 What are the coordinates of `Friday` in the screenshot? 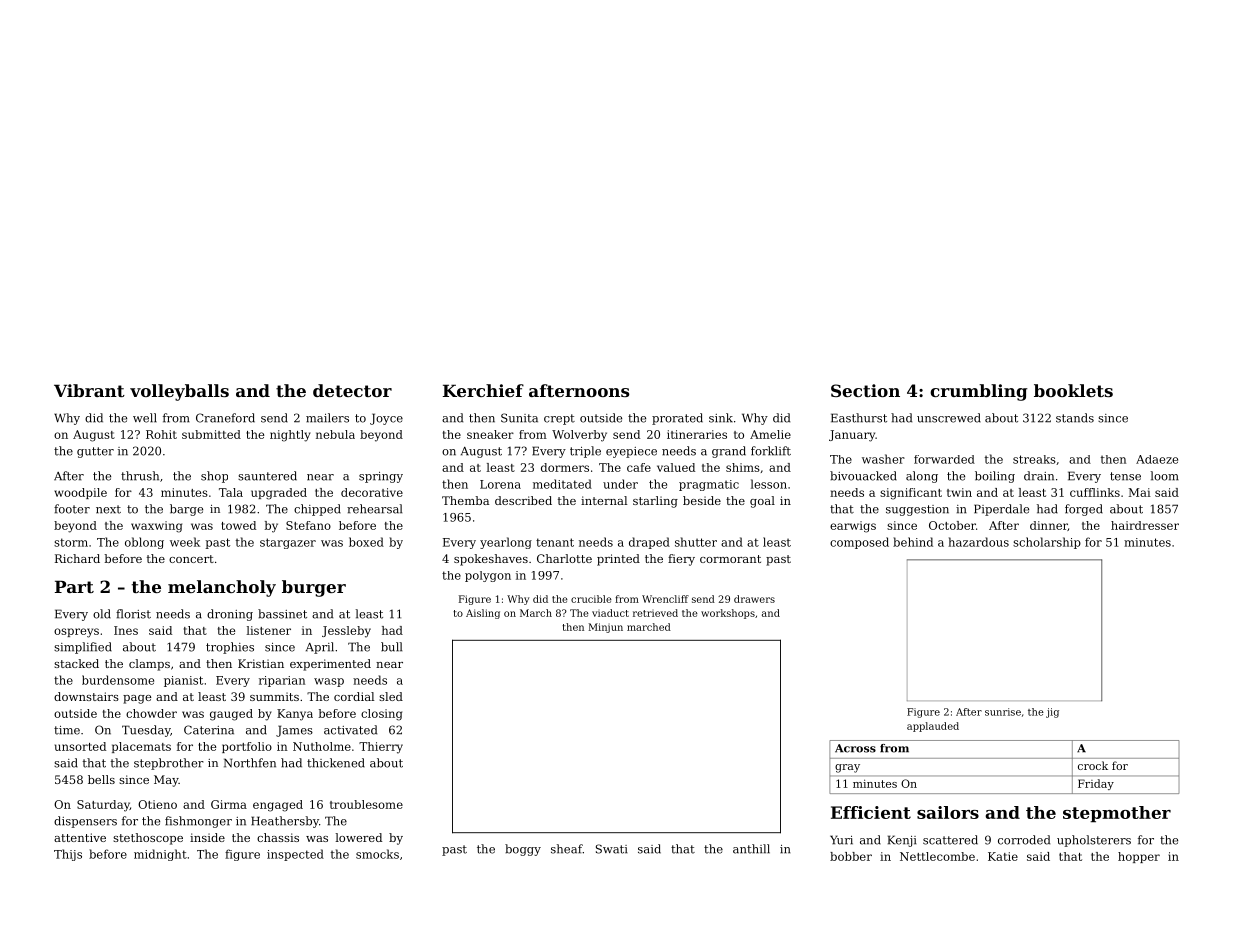 It's located at (1096, 784).
